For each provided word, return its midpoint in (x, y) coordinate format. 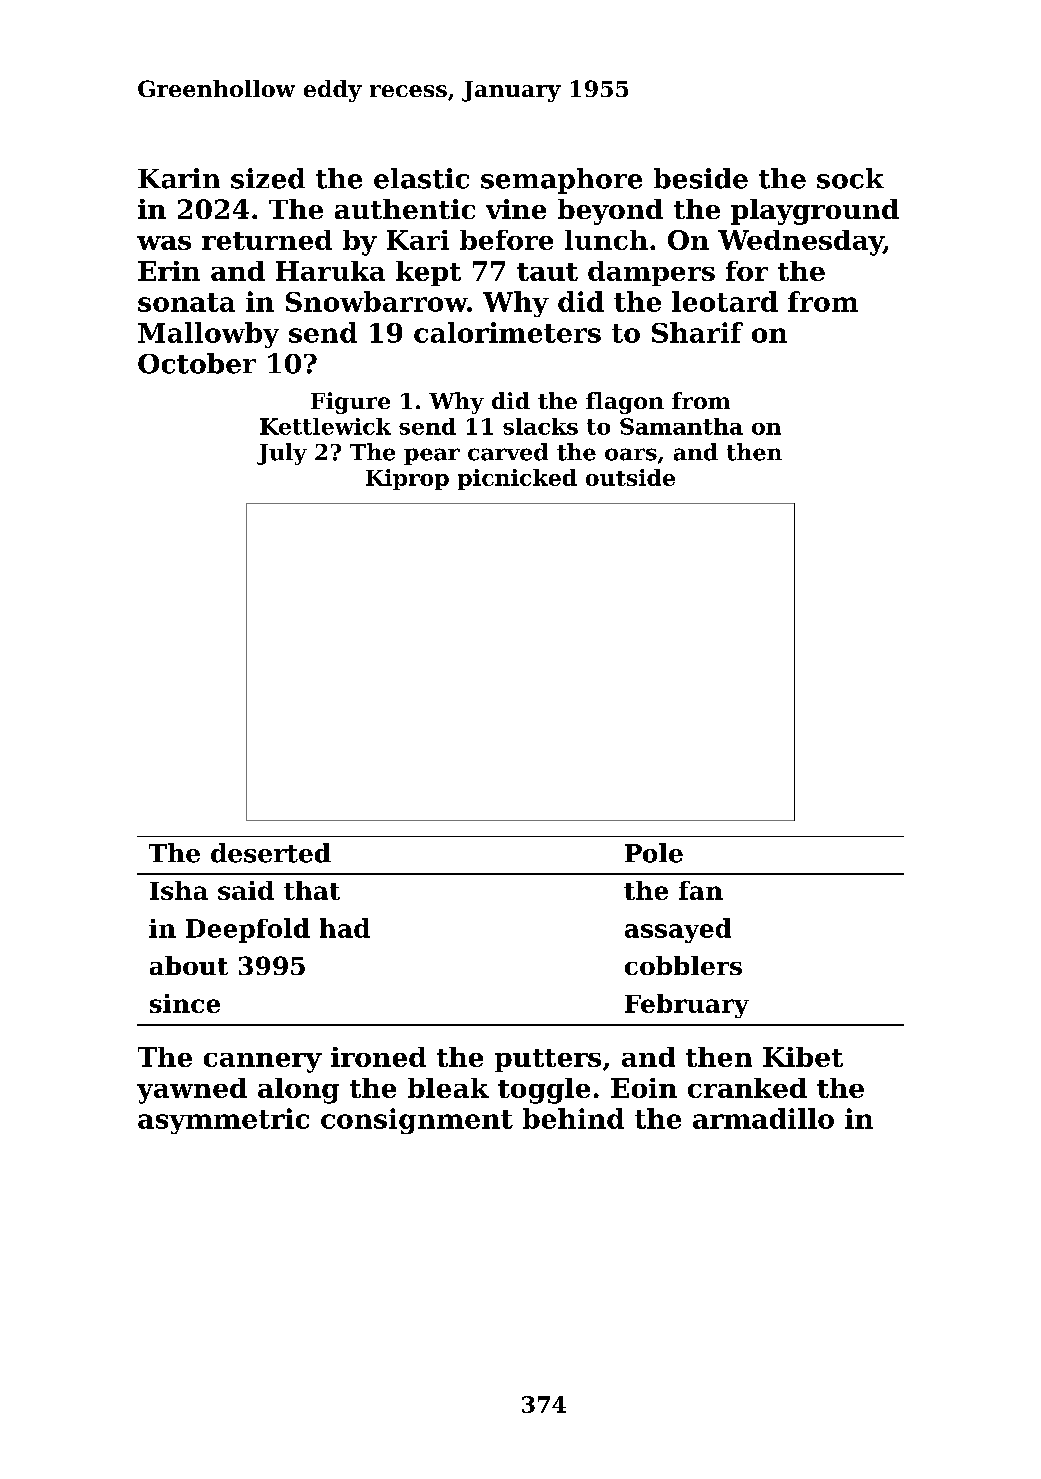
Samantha (681, 426)
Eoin (644, 1088)
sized (268, 178)
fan (701, 890)
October (197, 363)
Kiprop (407, 479)
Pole (654, 853)
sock (850, 178)
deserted (271, 853)
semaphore (561, 181)
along (298, 1091)
